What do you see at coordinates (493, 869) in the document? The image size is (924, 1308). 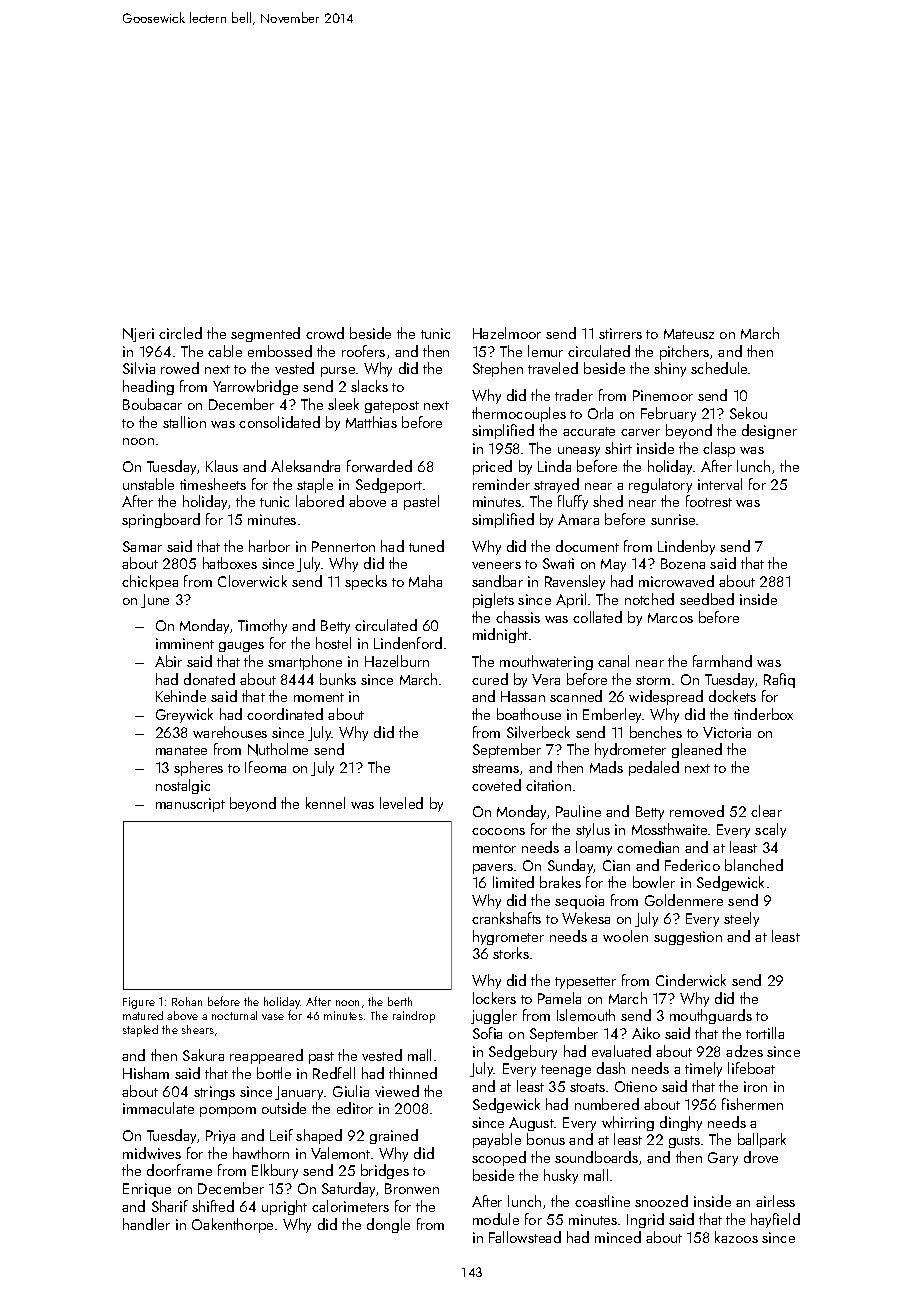 I see `pavers` at bounding box center [493, 869].
